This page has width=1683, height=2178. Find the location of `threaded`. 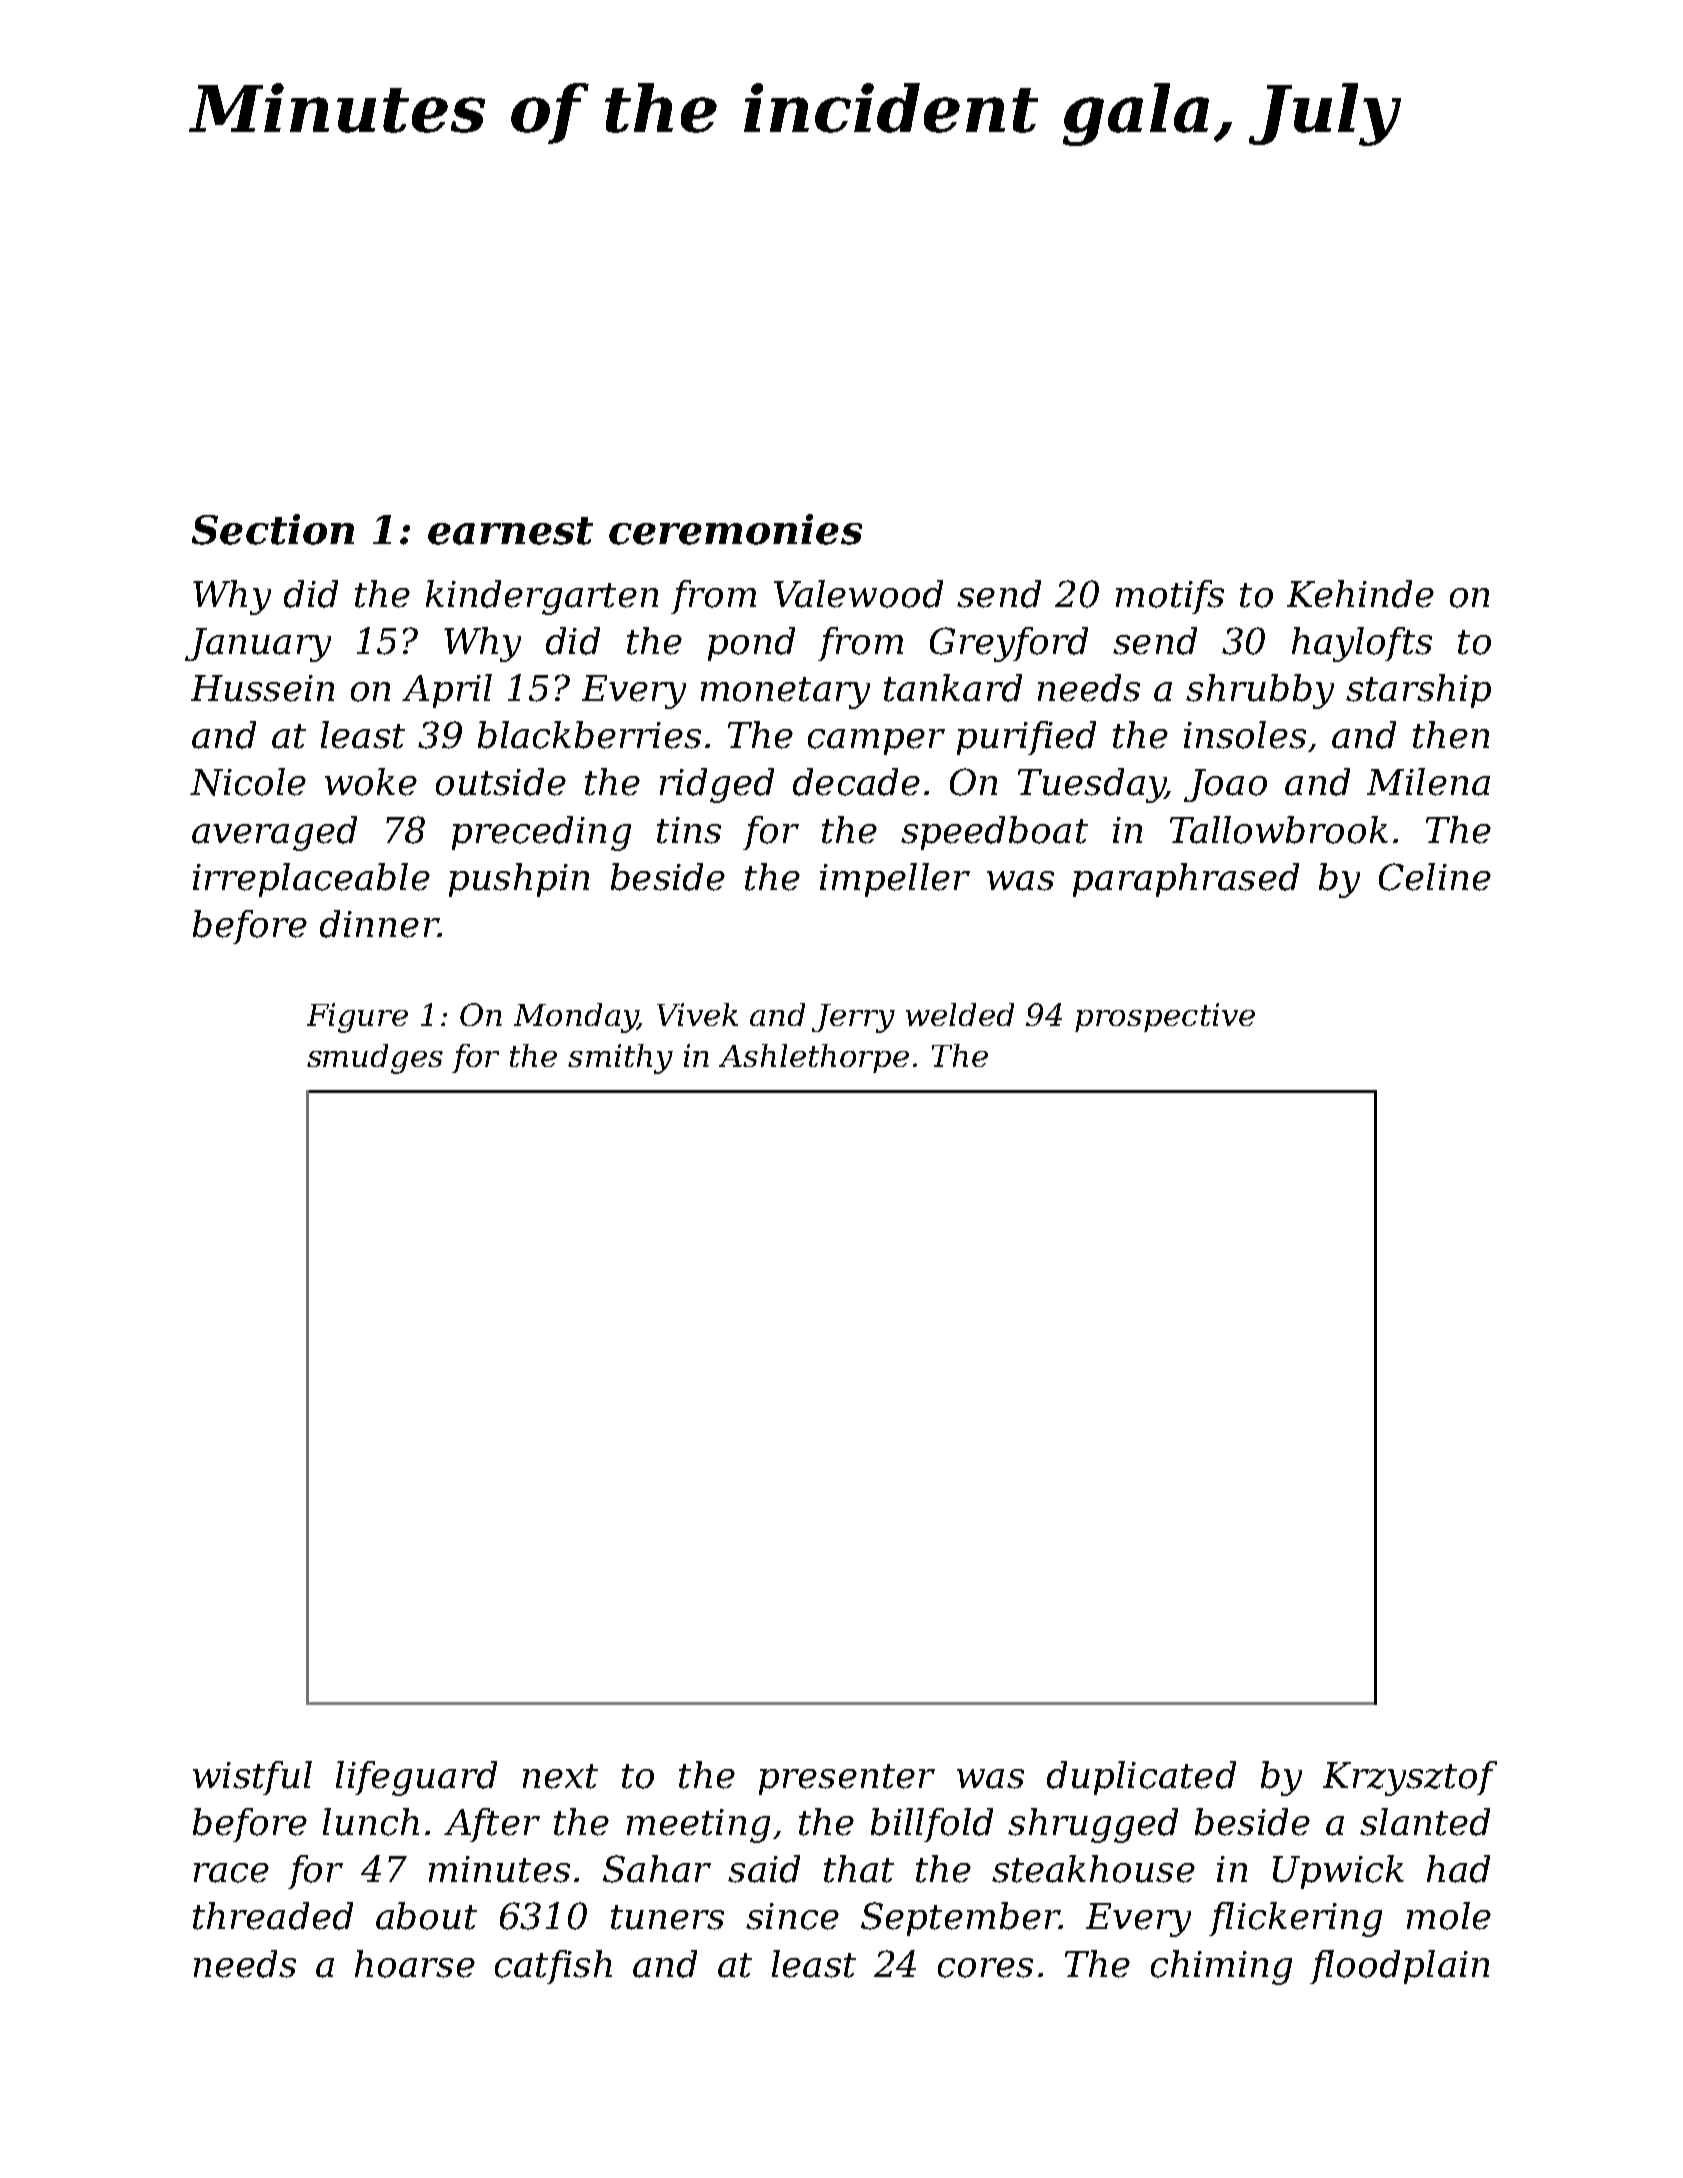

threaded is located at coordinates (273, 1916).
